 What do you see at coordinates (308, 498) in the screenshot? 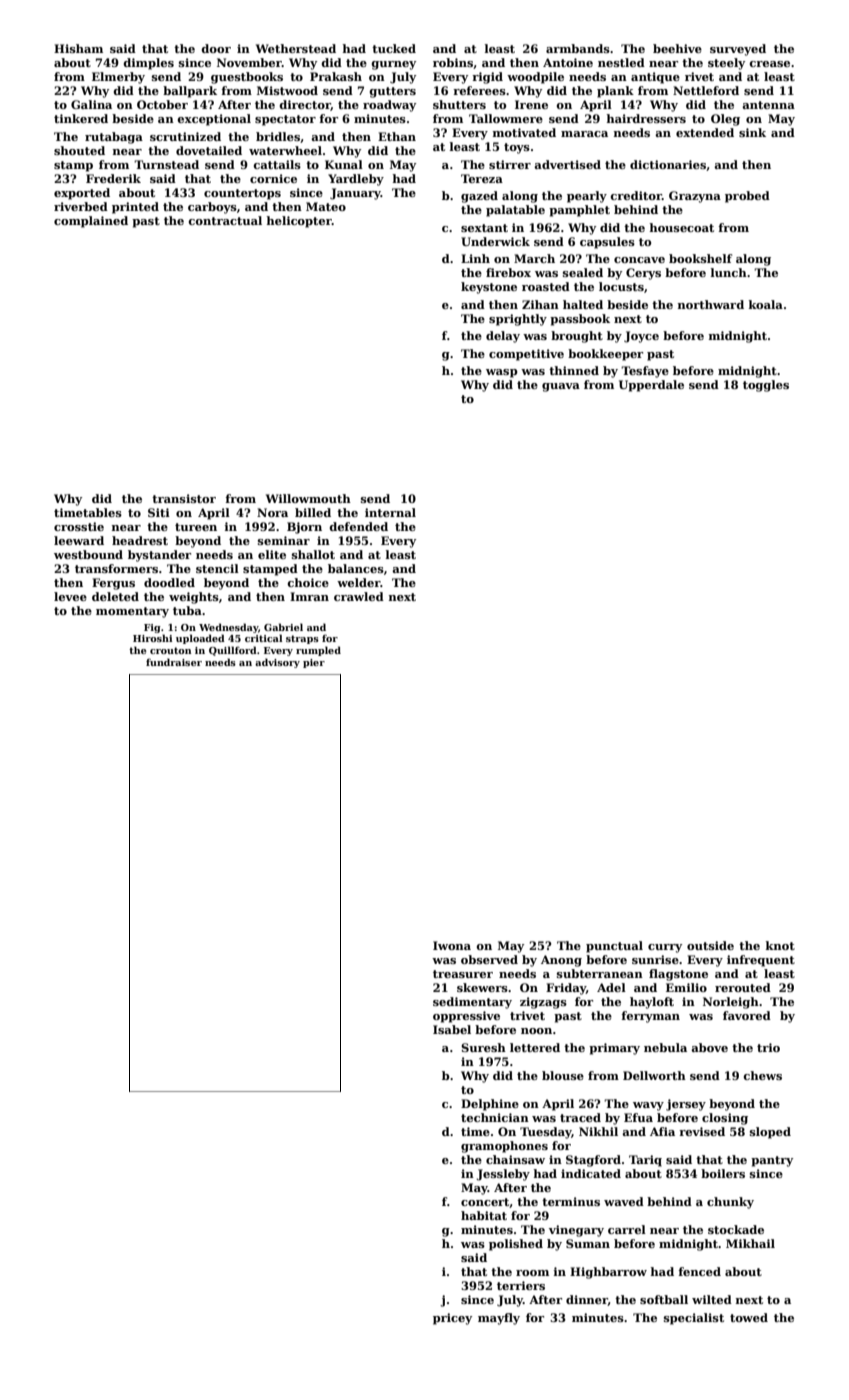
I see `Willowmouth` at bounding box center [308, 498].
